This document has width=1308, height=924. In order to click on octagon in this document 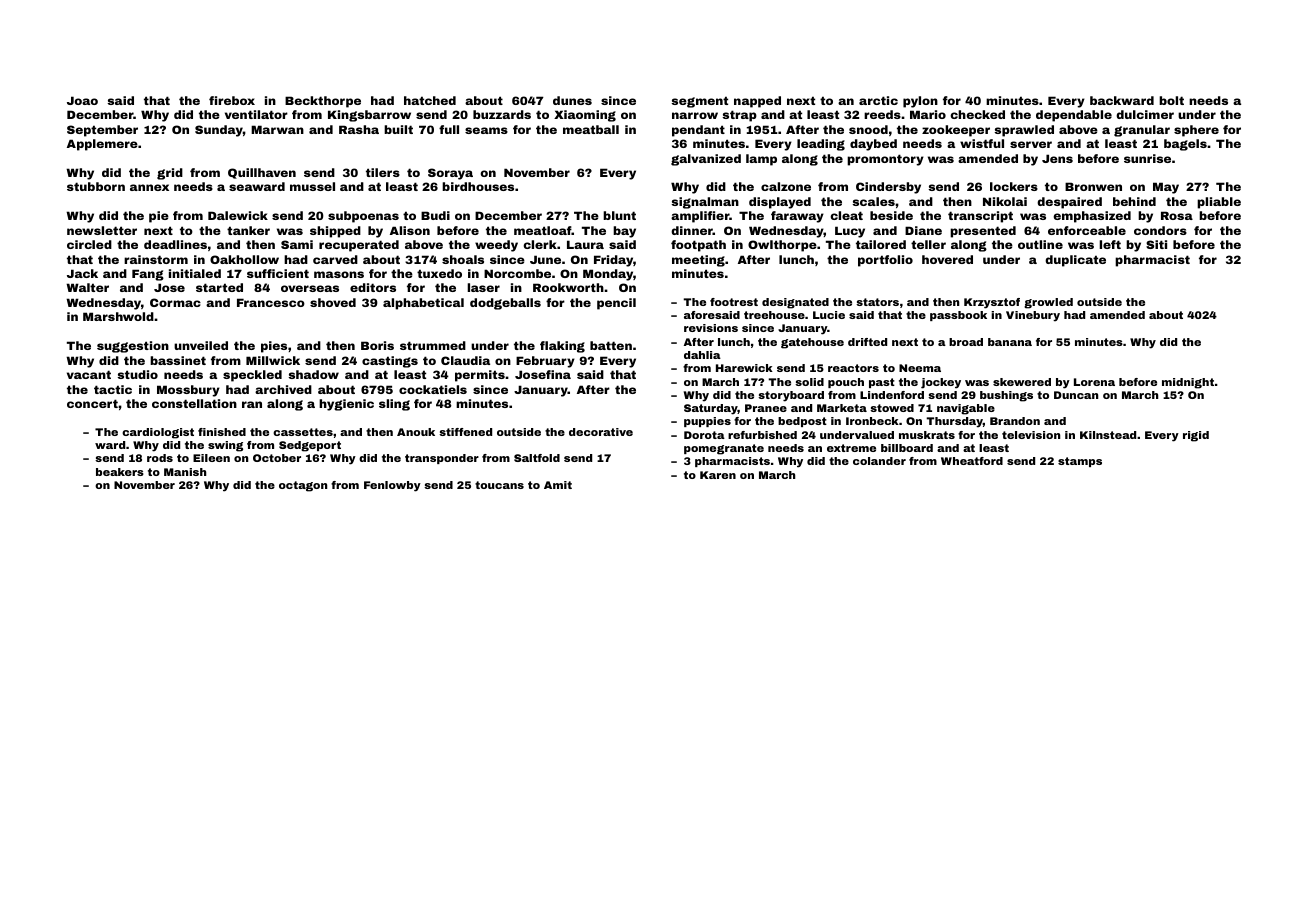, I will do `click(303, 486)`.
